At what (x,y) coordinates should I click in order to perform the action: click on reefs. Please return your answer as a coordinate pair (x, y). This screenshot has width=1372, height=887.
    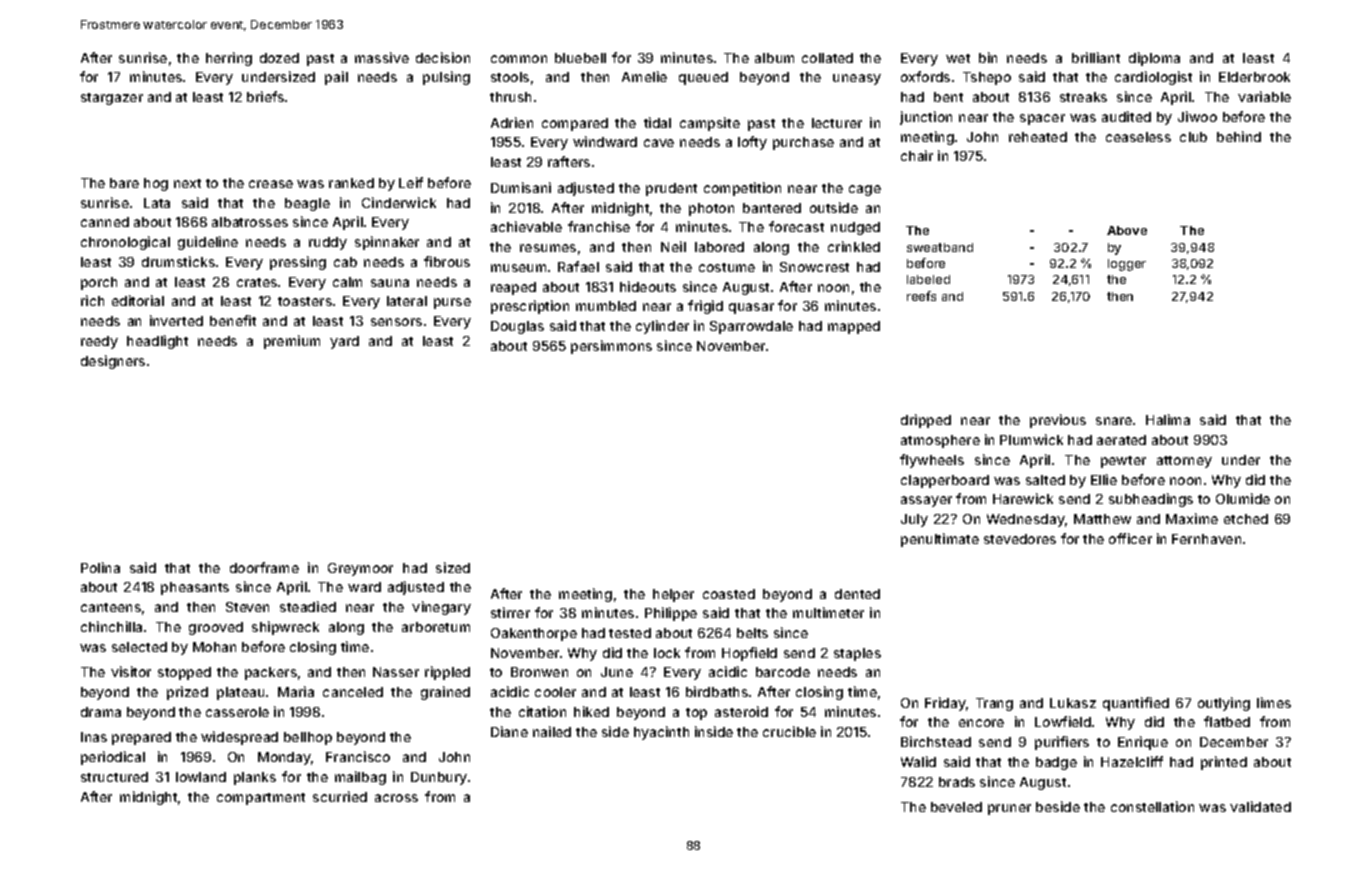
    Looking at the image, I should click on (921, 296).
